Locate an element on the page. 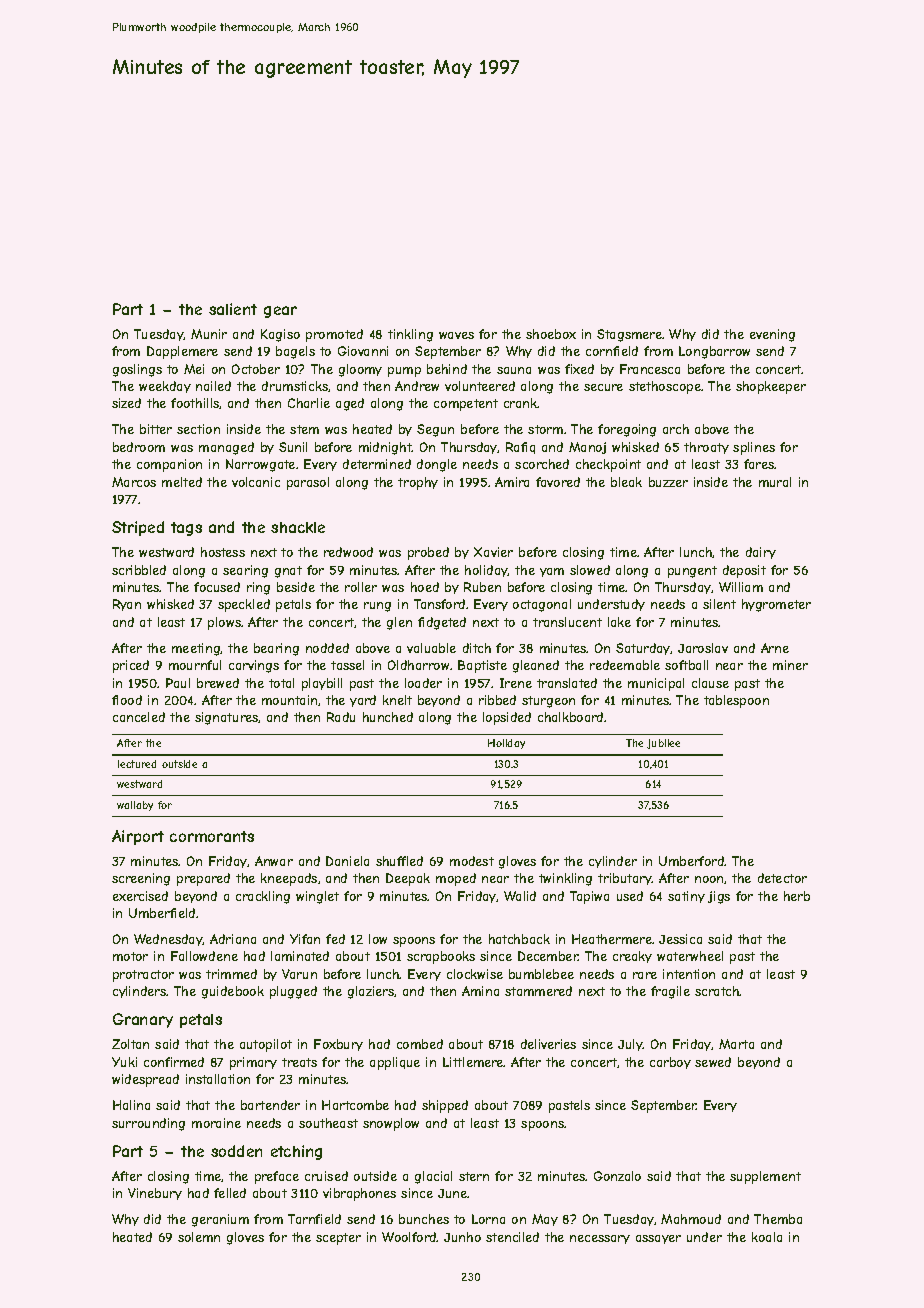 The height and width of the page is (1308, 924). Dapplemere is located at coordinates (182, 352).
